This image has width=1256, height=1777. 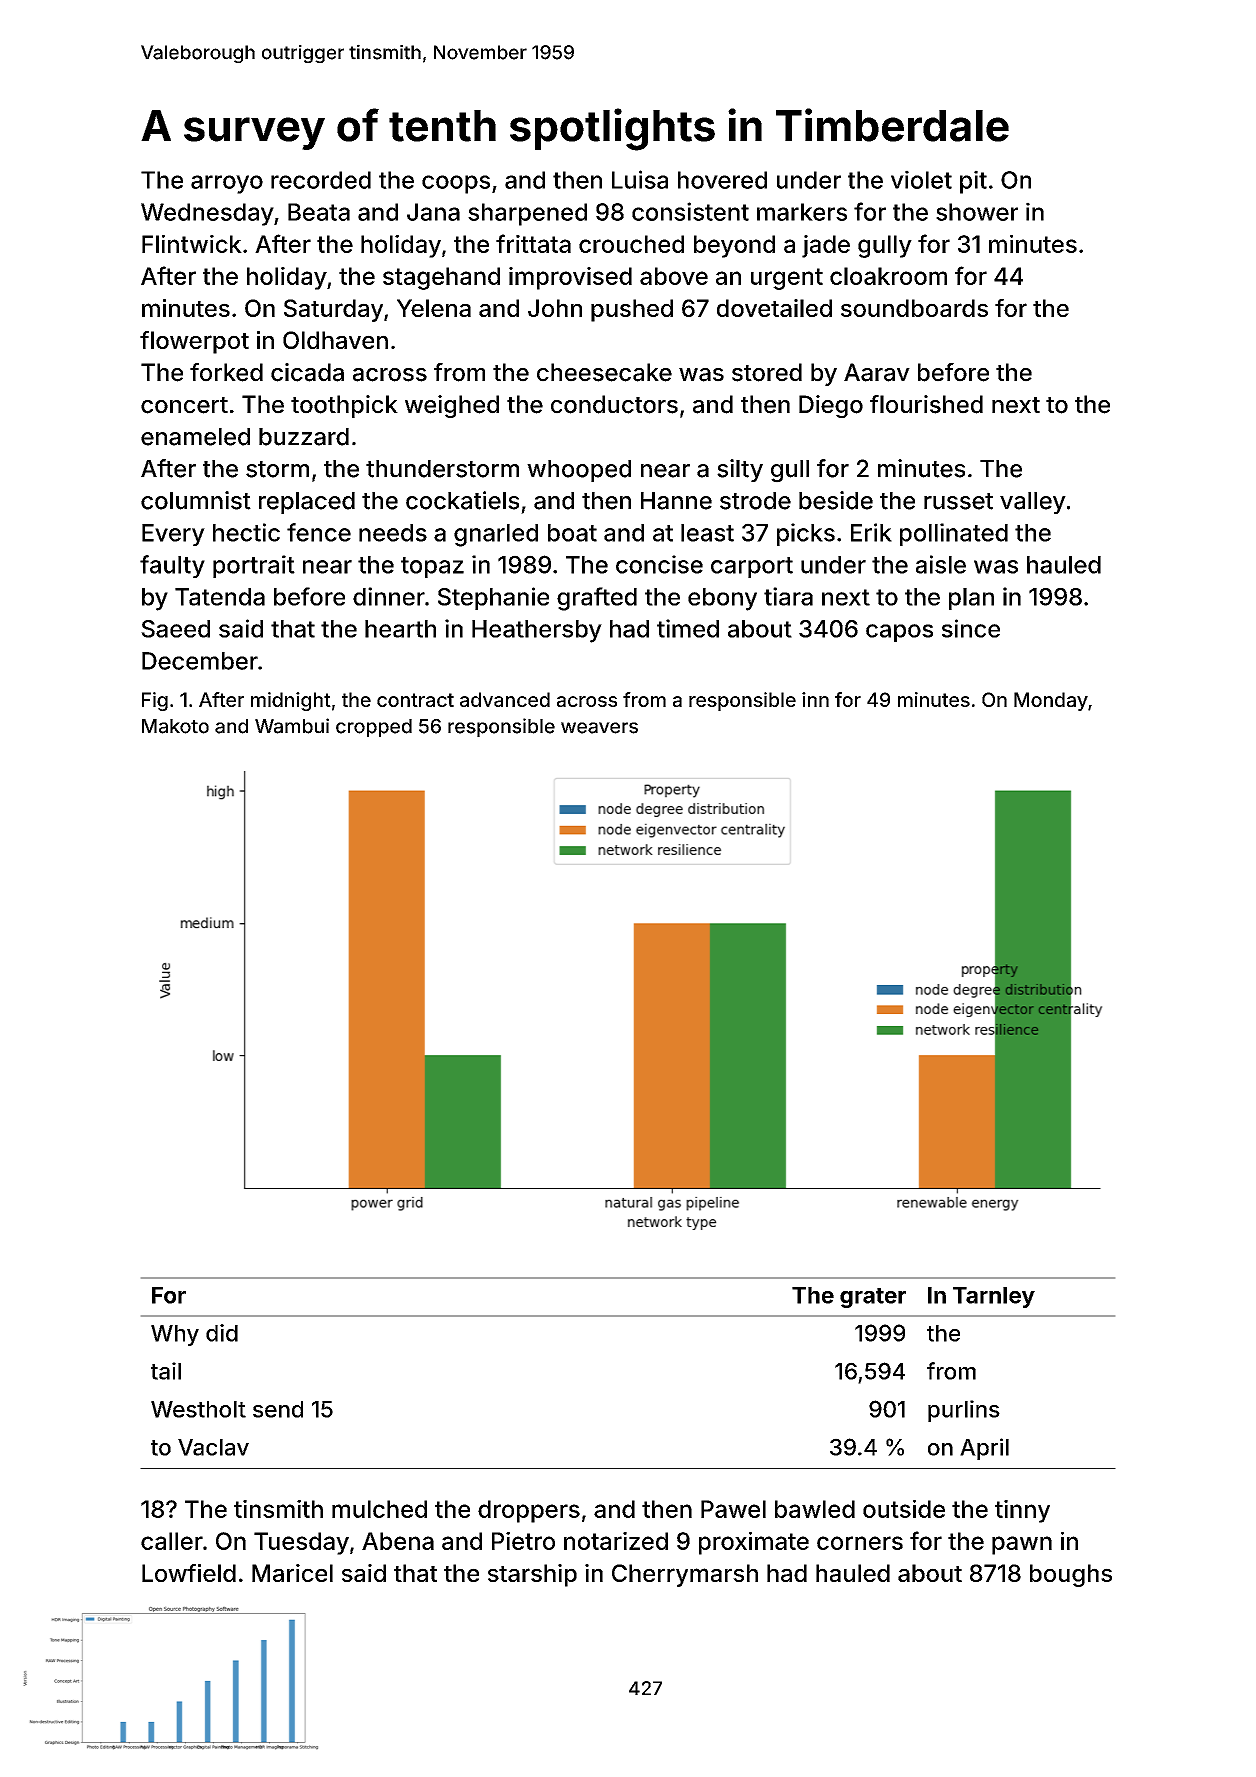 I want to click on since, so click(x=971, y=628).
